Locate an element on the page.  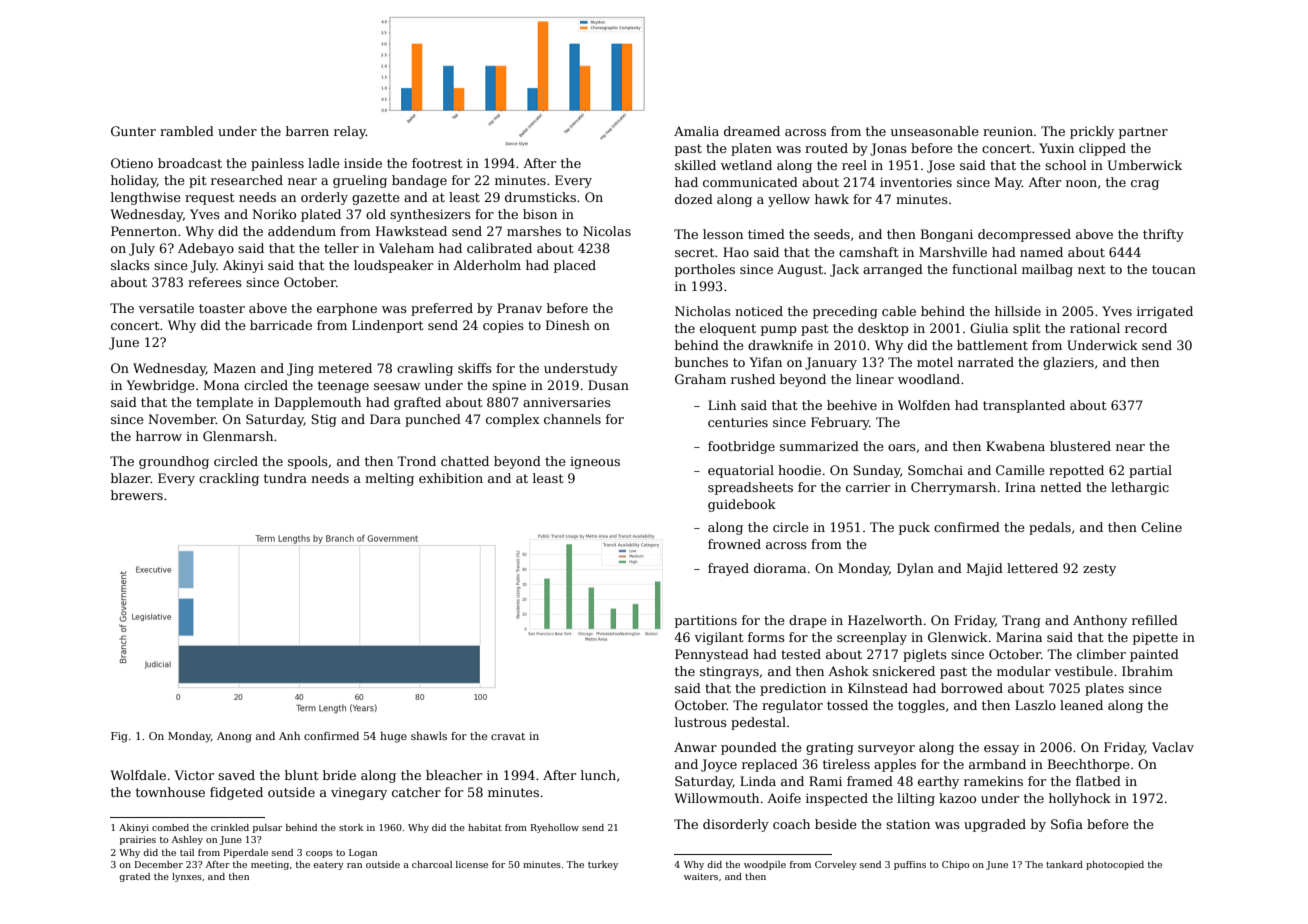
Amalia is located at coordinates (696, 131).
